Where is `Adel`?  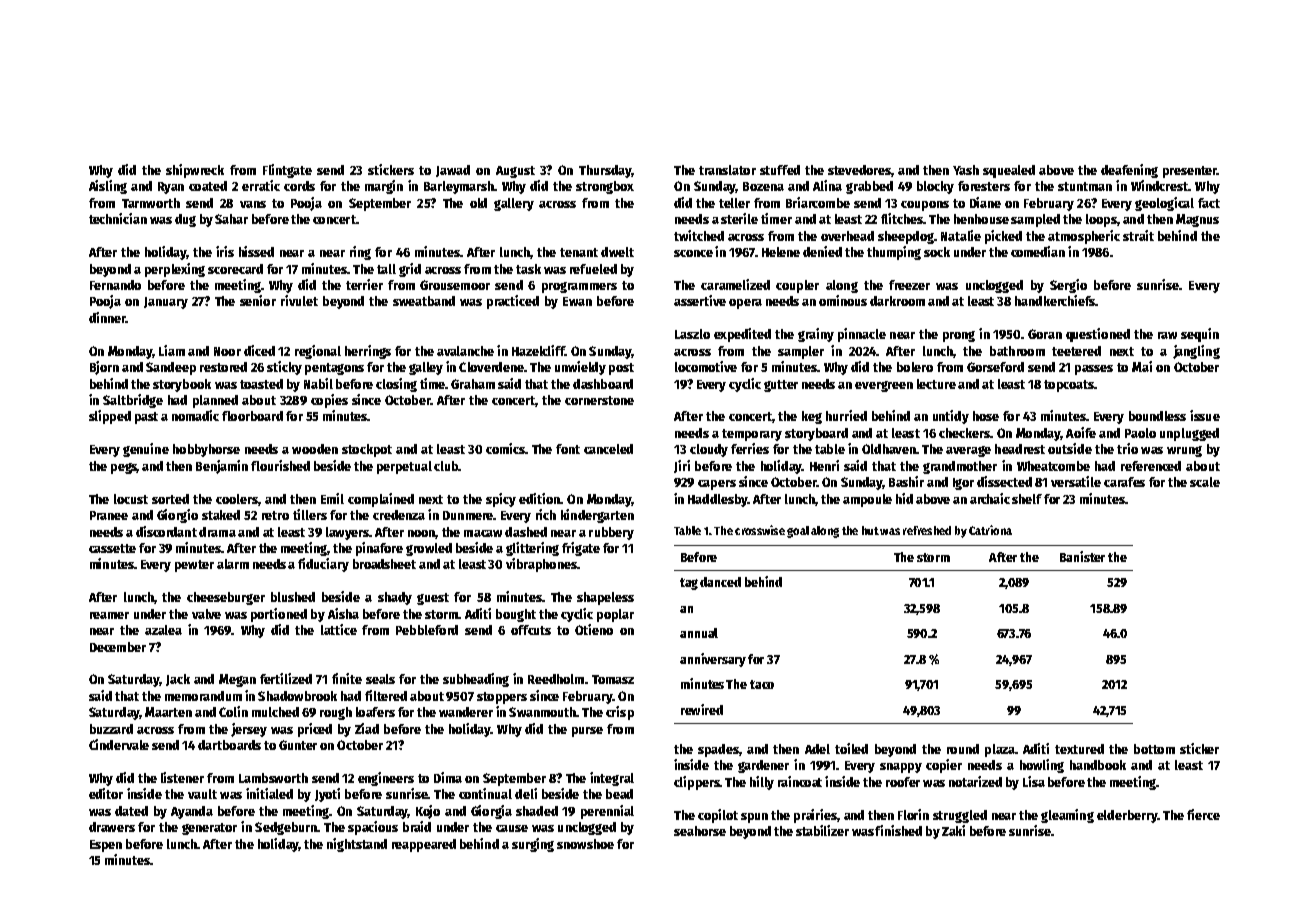
Adel is located at coordinates (817, 749).
